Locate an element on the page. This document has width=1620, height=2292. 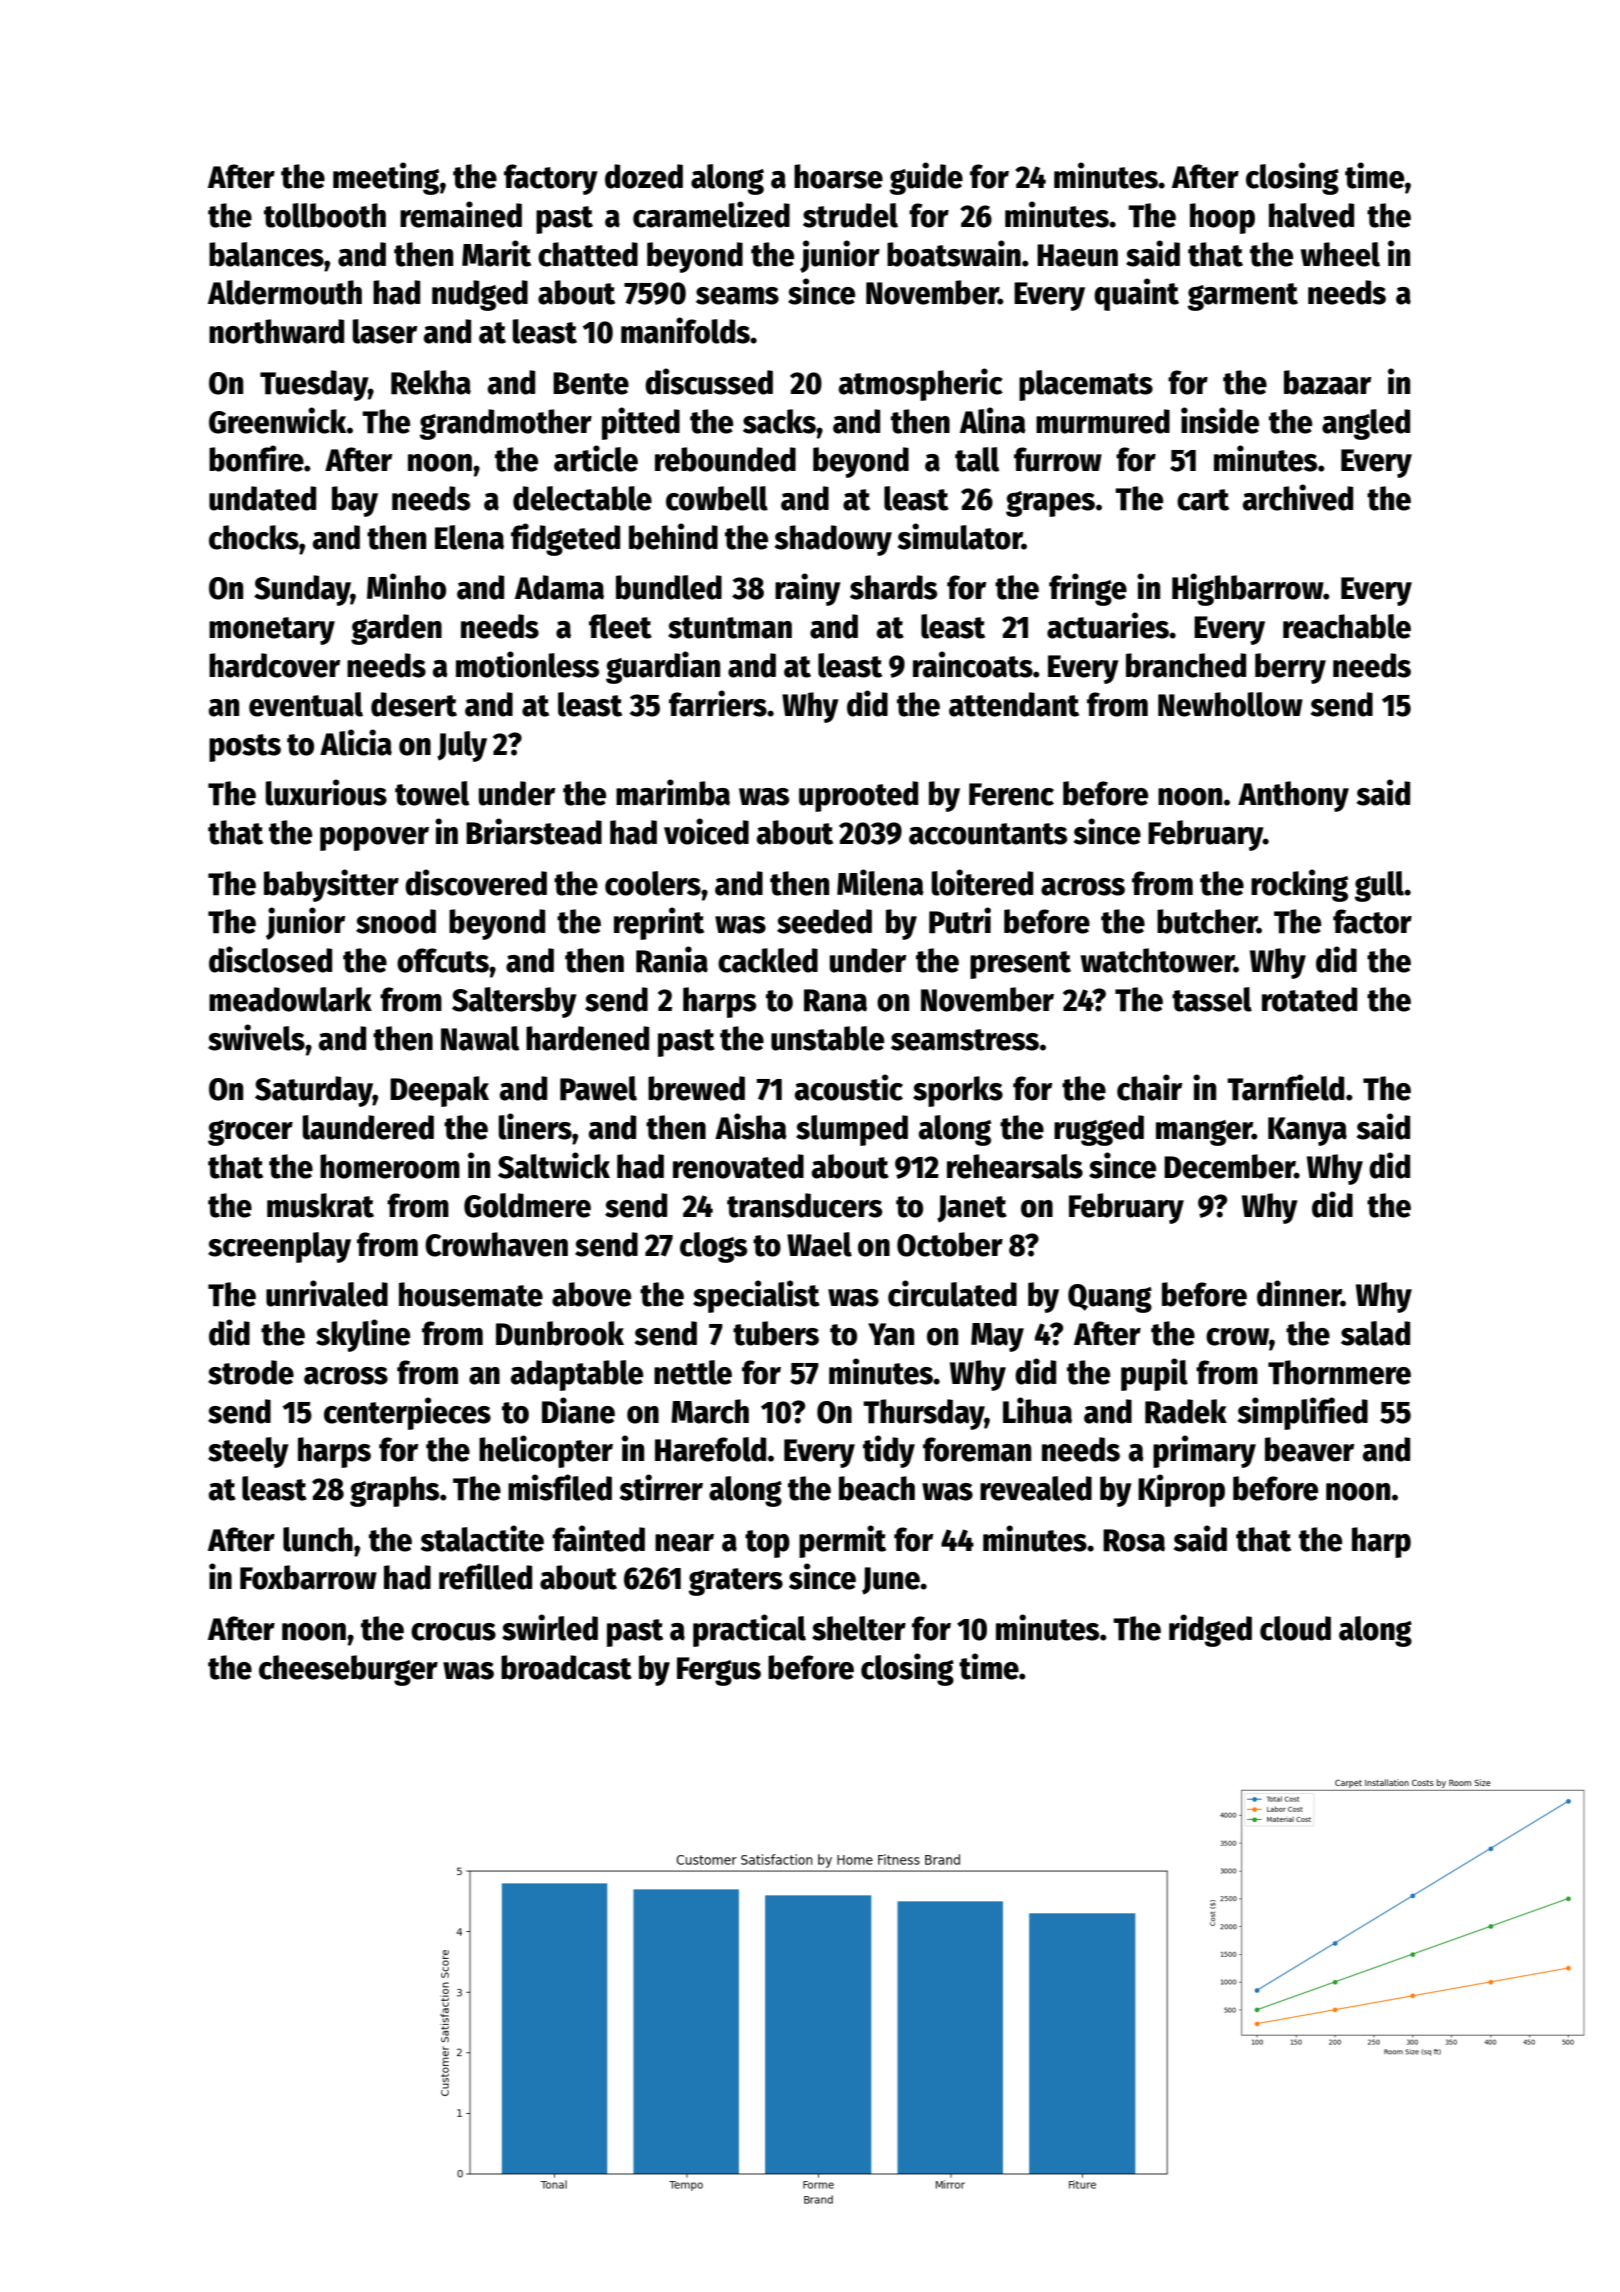
disclosed is located at coordinates (270, 959).
